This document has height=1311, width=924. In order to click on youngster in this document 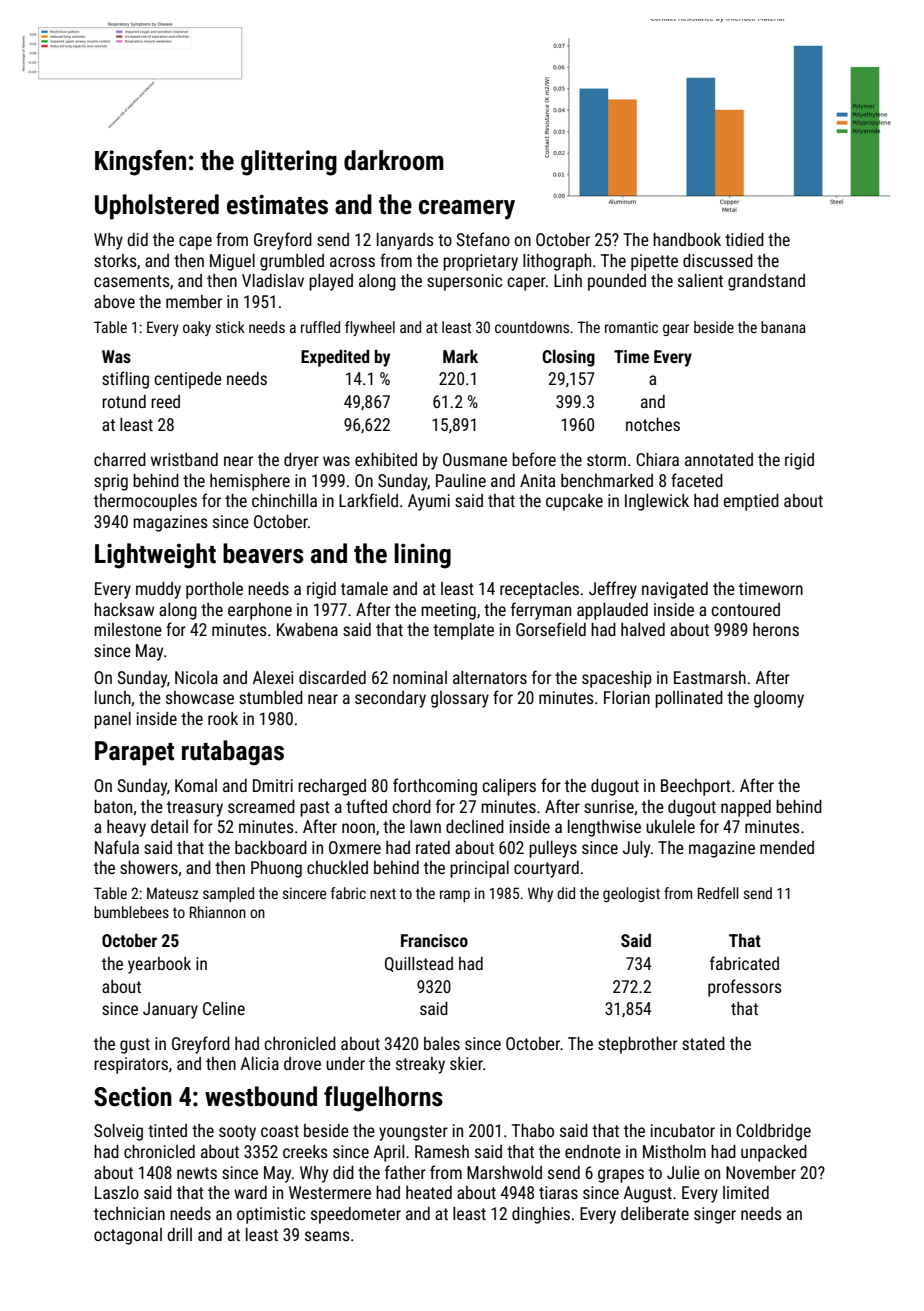, I will do `click(413, 1133)`.
